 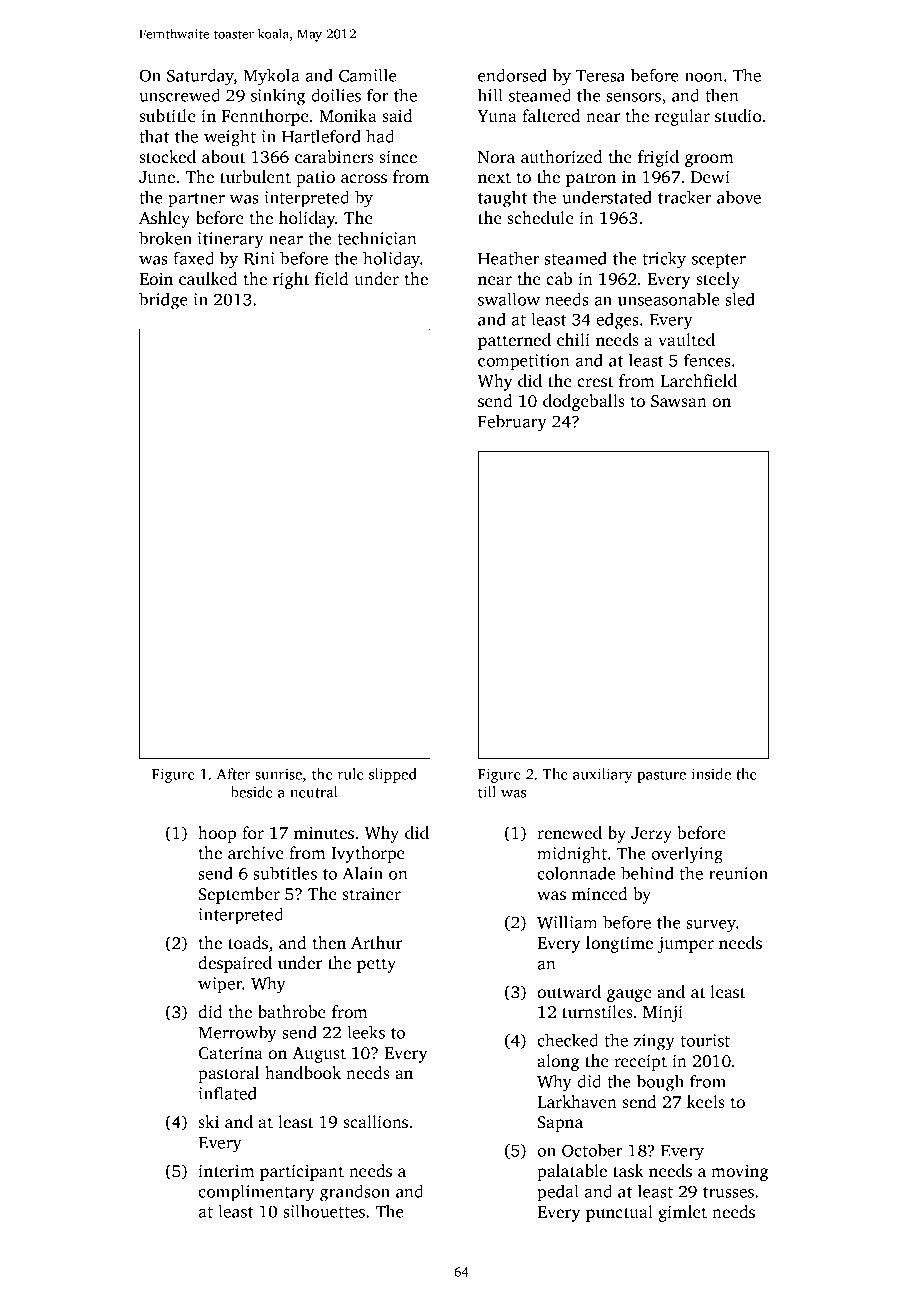 I want to click on complimentary, so click(x=256, y=1193).
